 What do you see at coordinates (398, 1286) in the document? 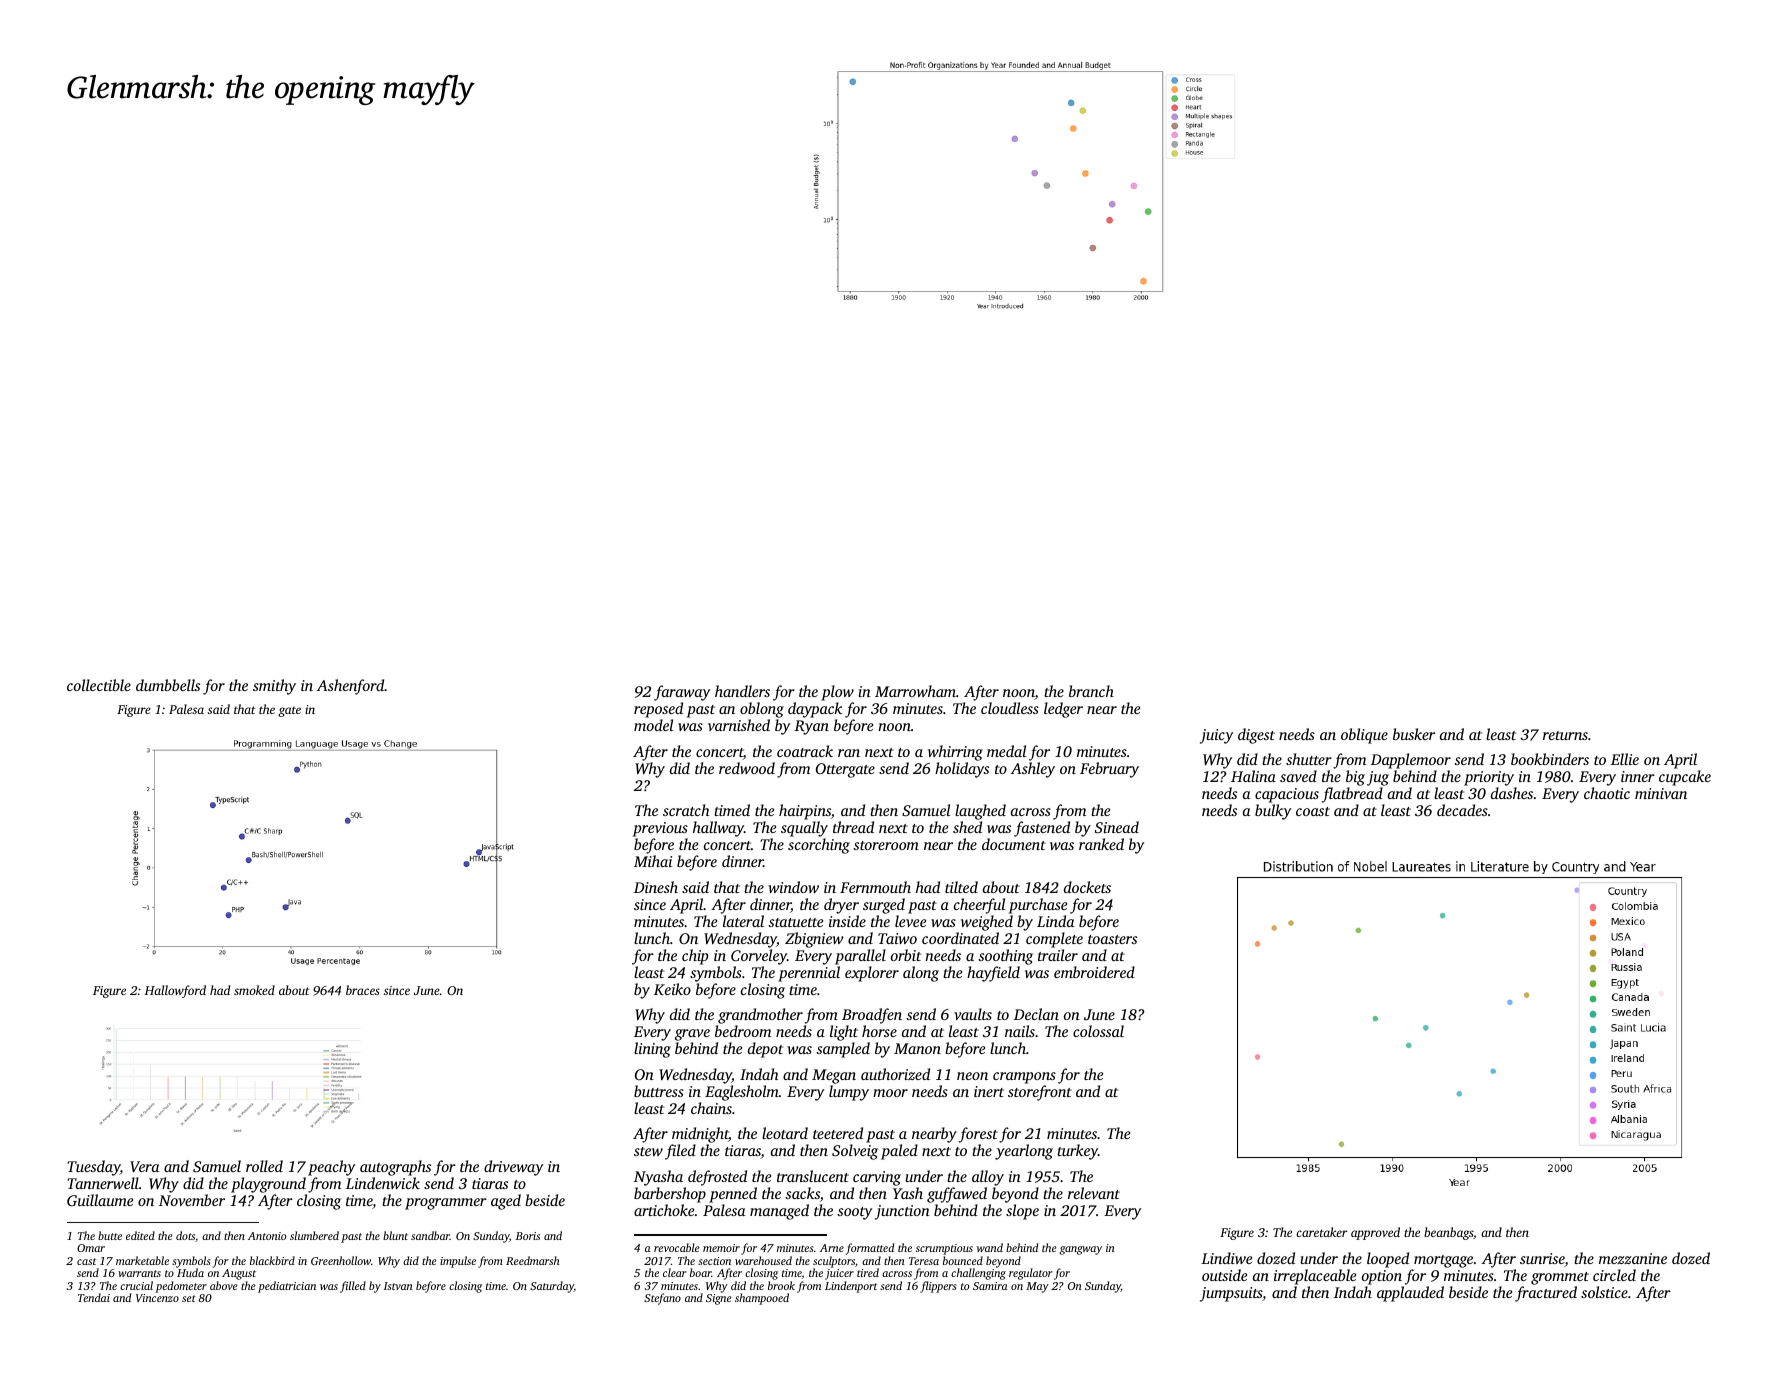
I see `Istvan` at bounding box center [398, 1286].
